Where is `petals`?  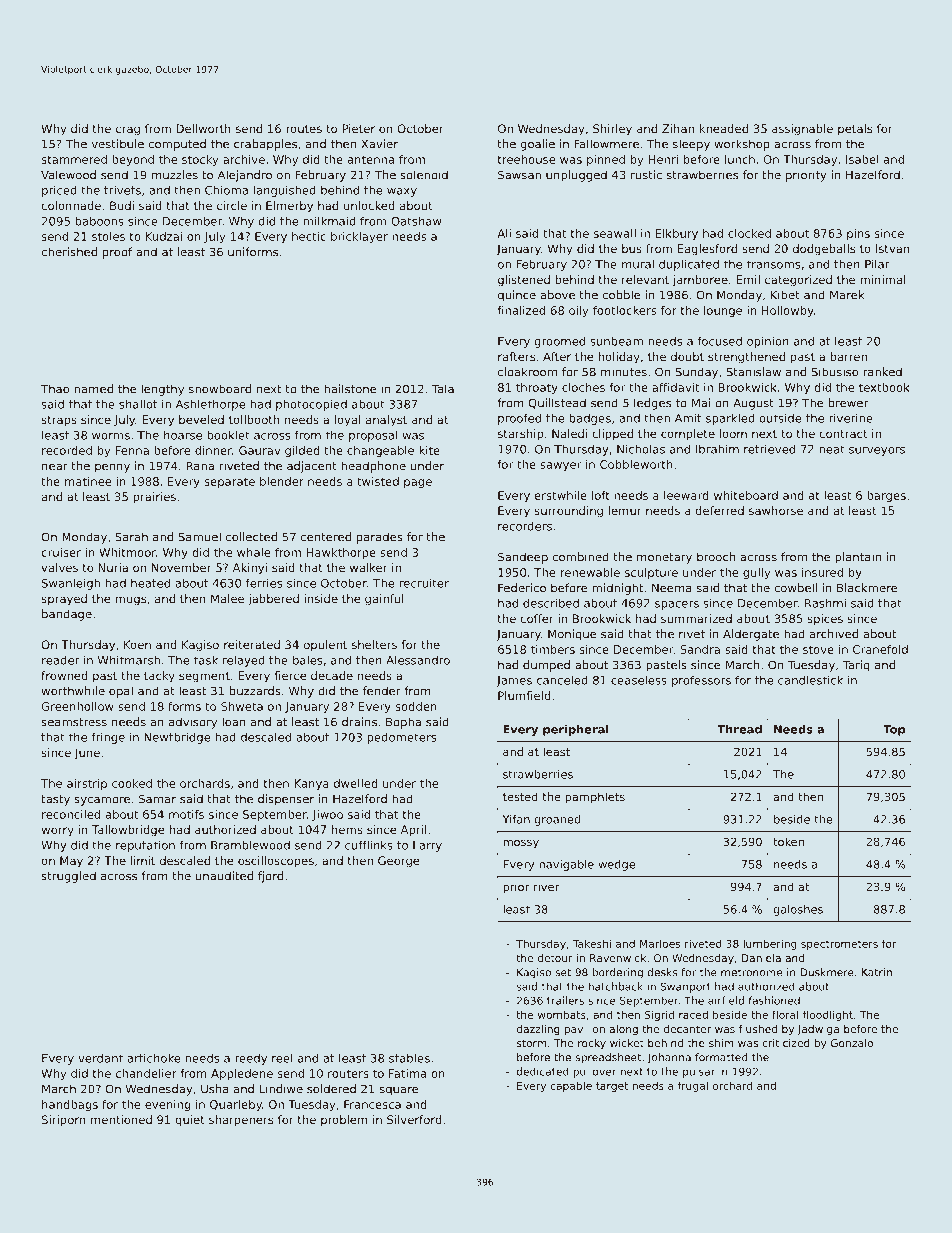 petals is located at coordinates (855, 130).
